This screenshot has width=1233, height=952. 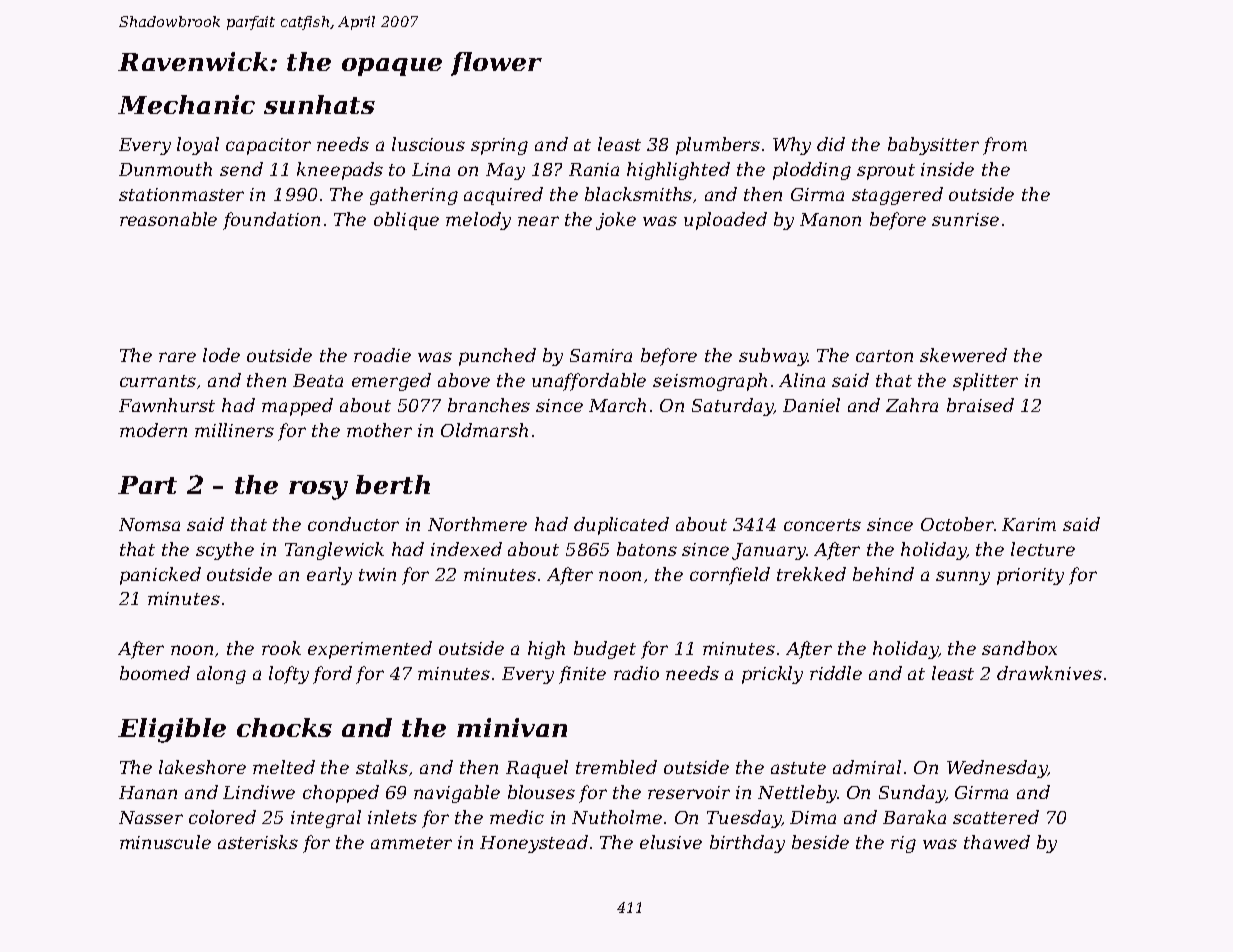 I want to click on carton, so click(x=884, y=356).
